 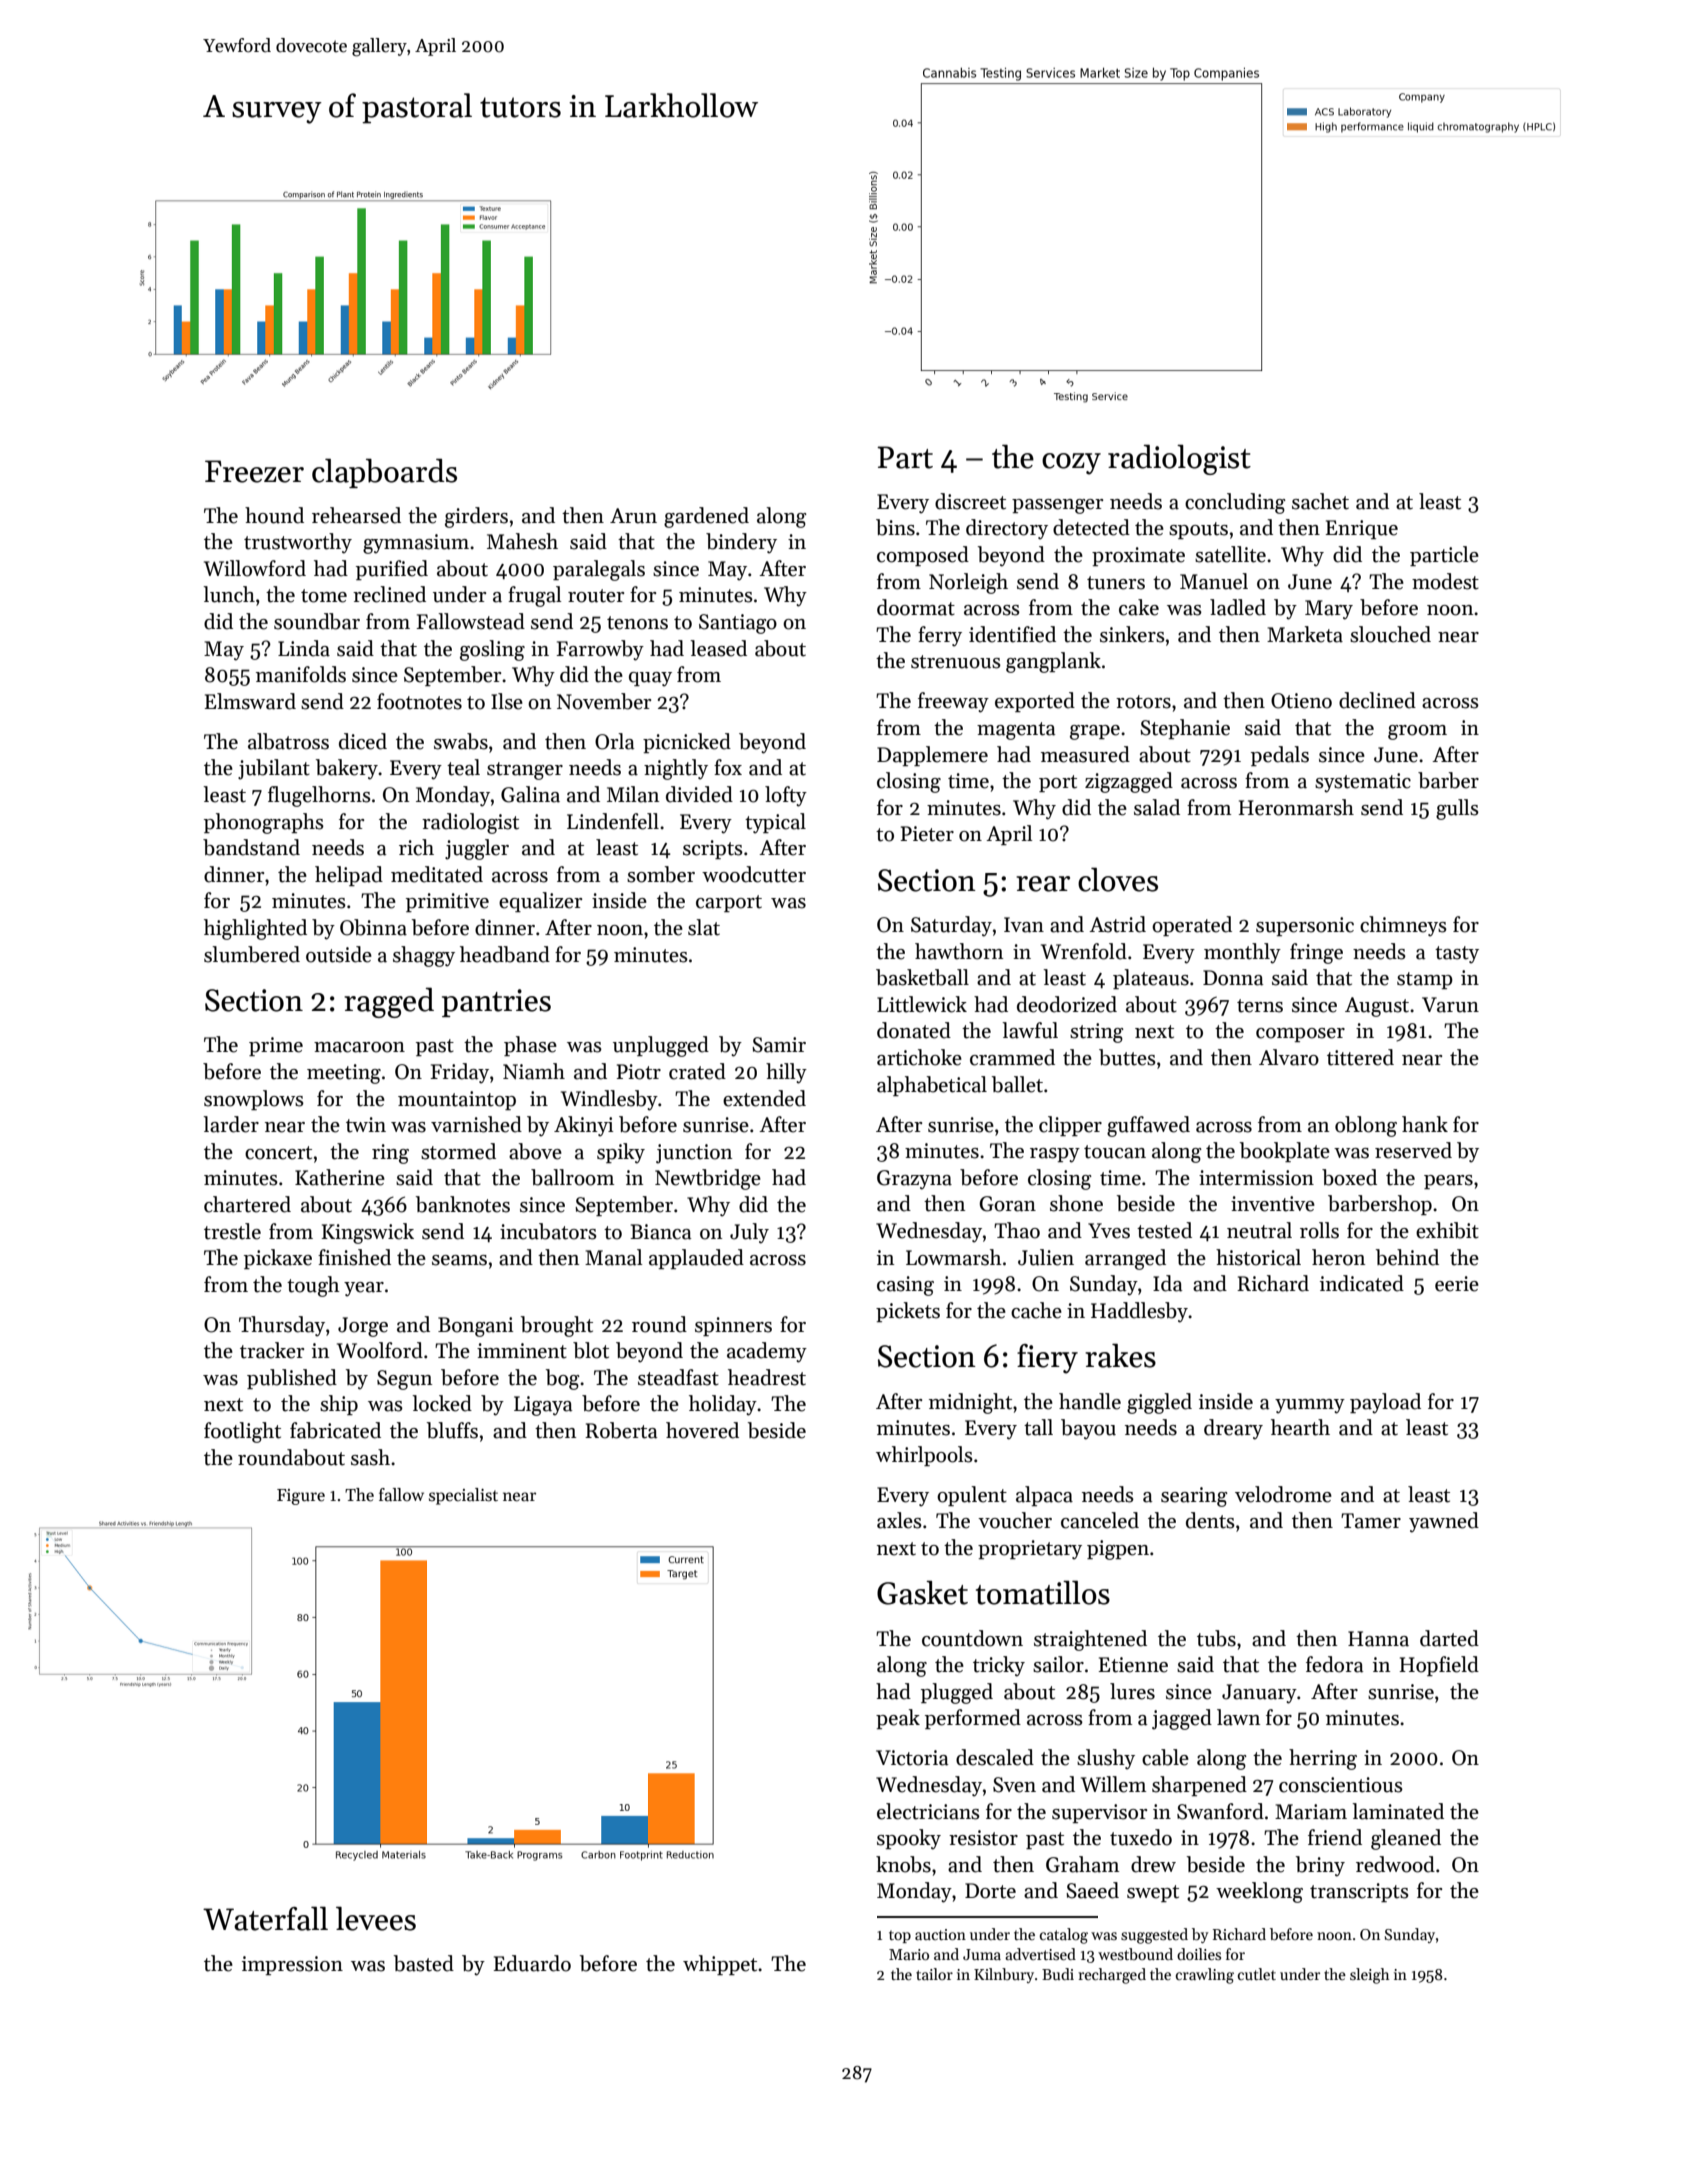 What do you see at coordinates (276, 1046) in the screenshot?
I see `prime` at bounding box center [276, 1046].
